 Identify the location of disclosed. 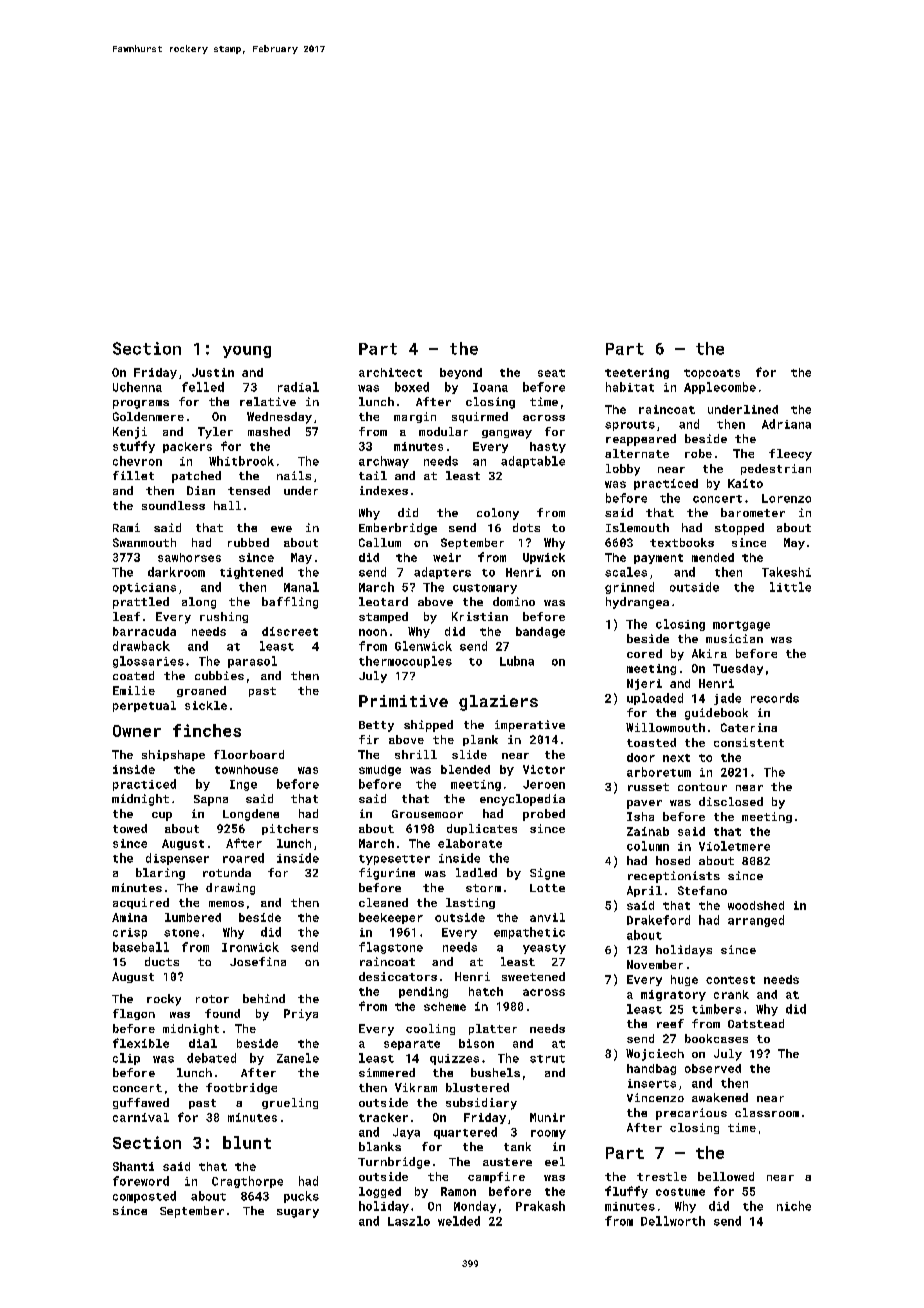
(731, 801).
